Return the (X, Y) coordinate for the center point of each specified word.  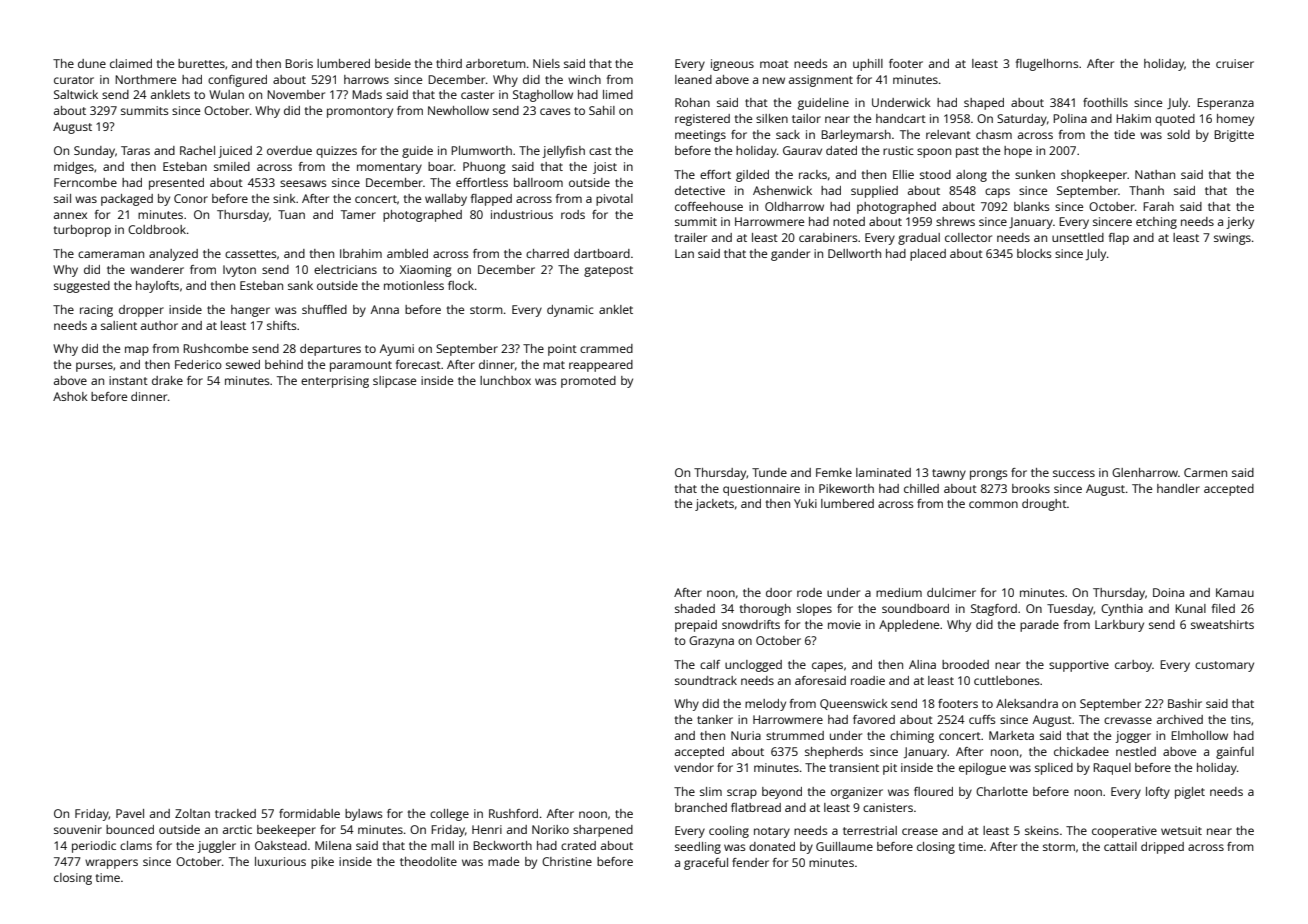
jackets (714, 505)
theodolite (428, 861)
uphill (868, 65)
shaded (695, 608)
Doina (1168, 592)
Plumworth (481, 150)
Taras (135, 150)
